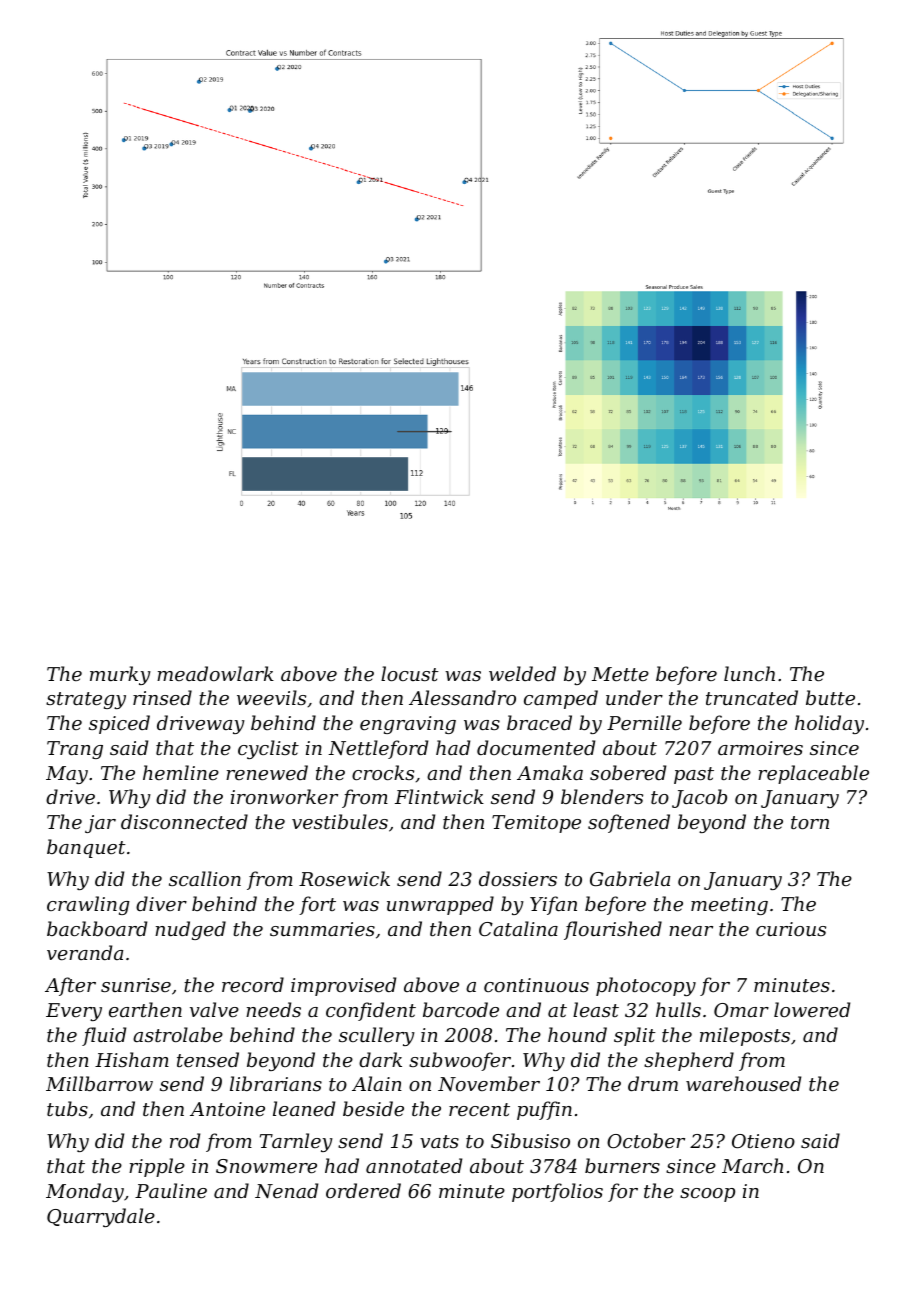 The width and height of the screenshot is (924, 1308). I want to click on lowered, so click(812, 1009).
